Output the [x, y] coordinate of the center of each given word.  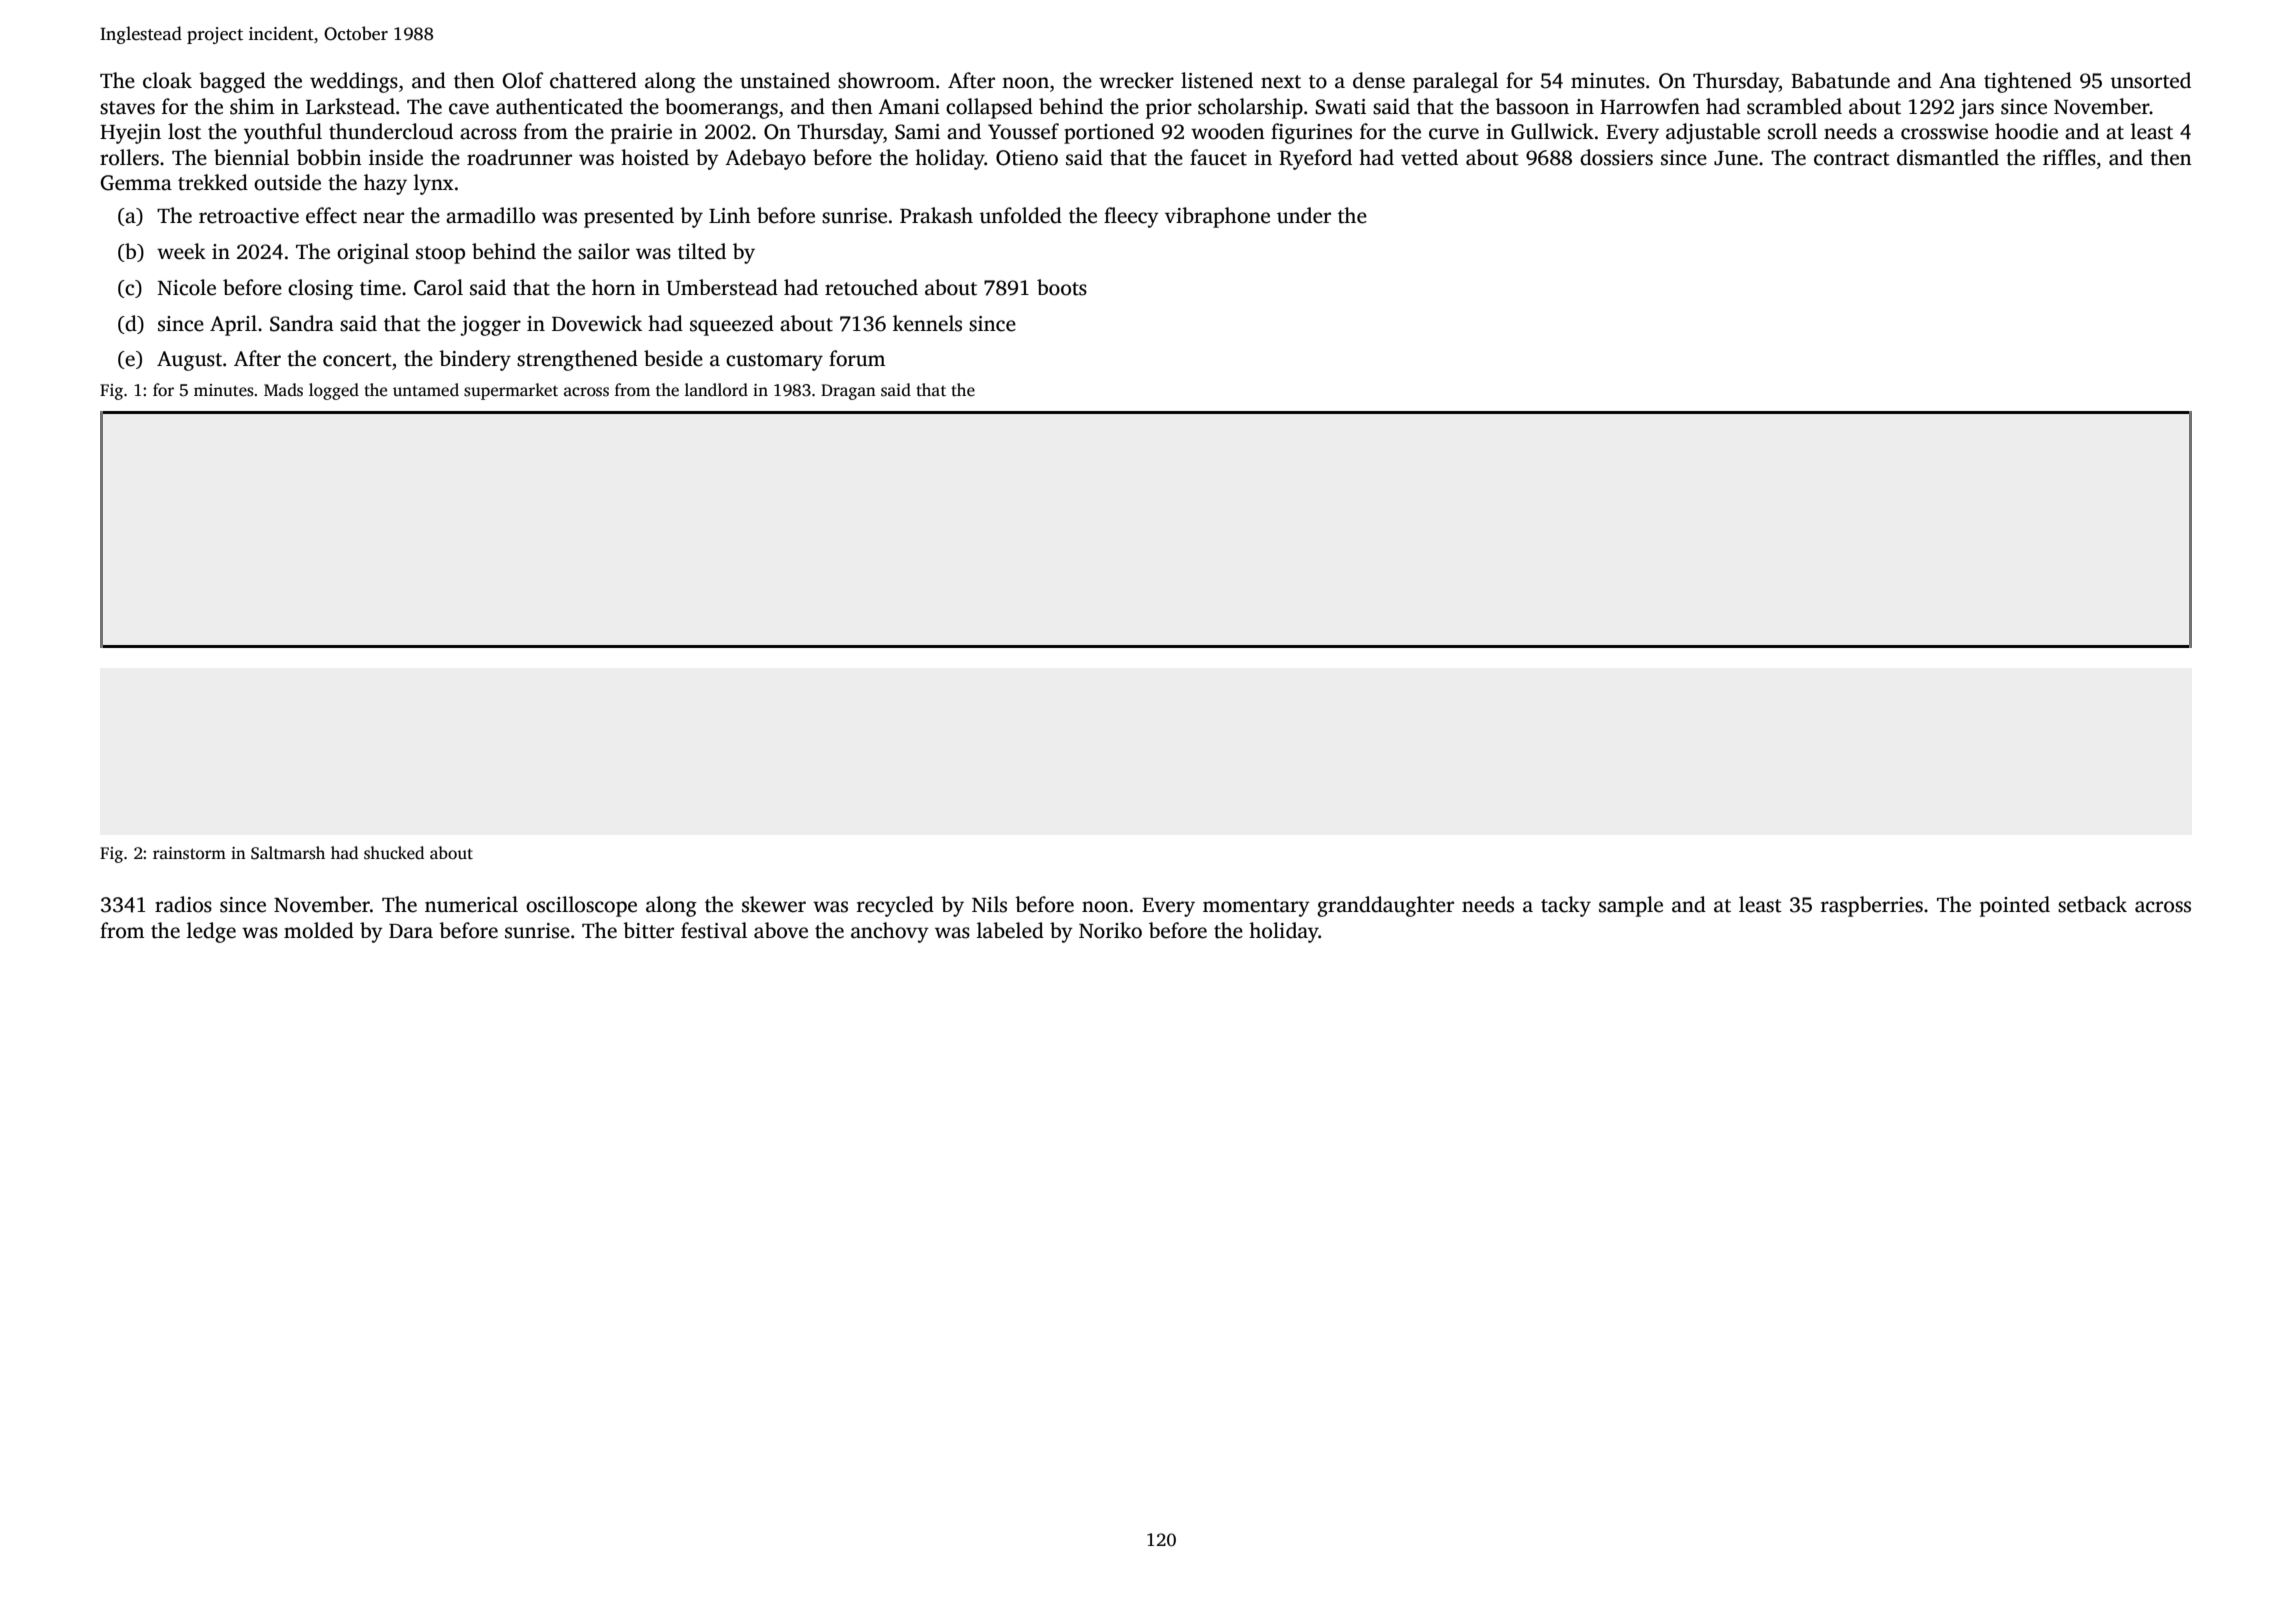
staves [127, 108]
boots [1062, 287]
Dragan [848, 392]
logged [334, 391]
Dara [411, 931]
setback [2092, 904]
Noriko [1110, 930]
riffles [2069, 157]
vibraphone [1217, 217]
